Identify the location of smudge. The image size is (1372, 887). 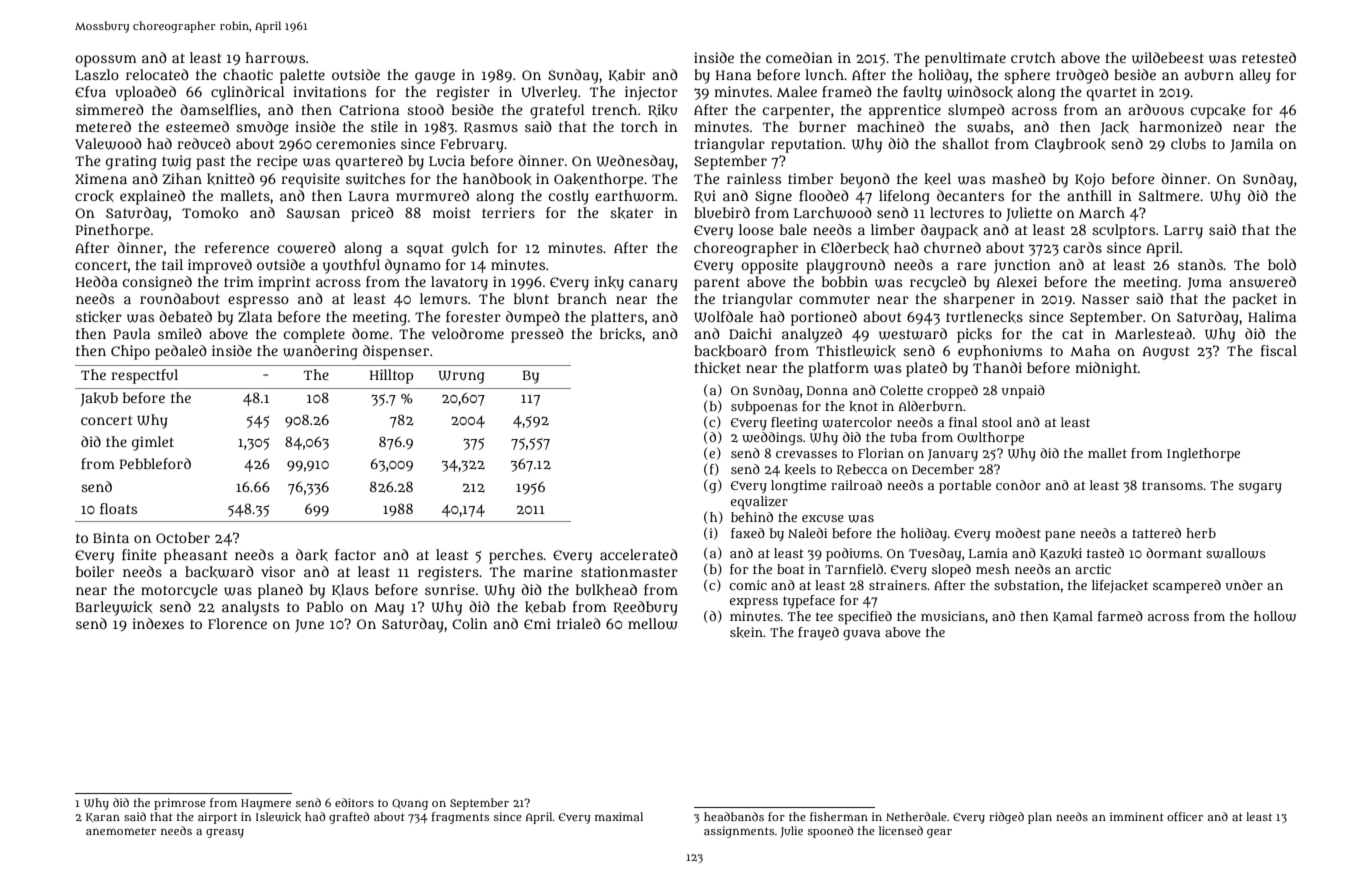
(262, 128).
